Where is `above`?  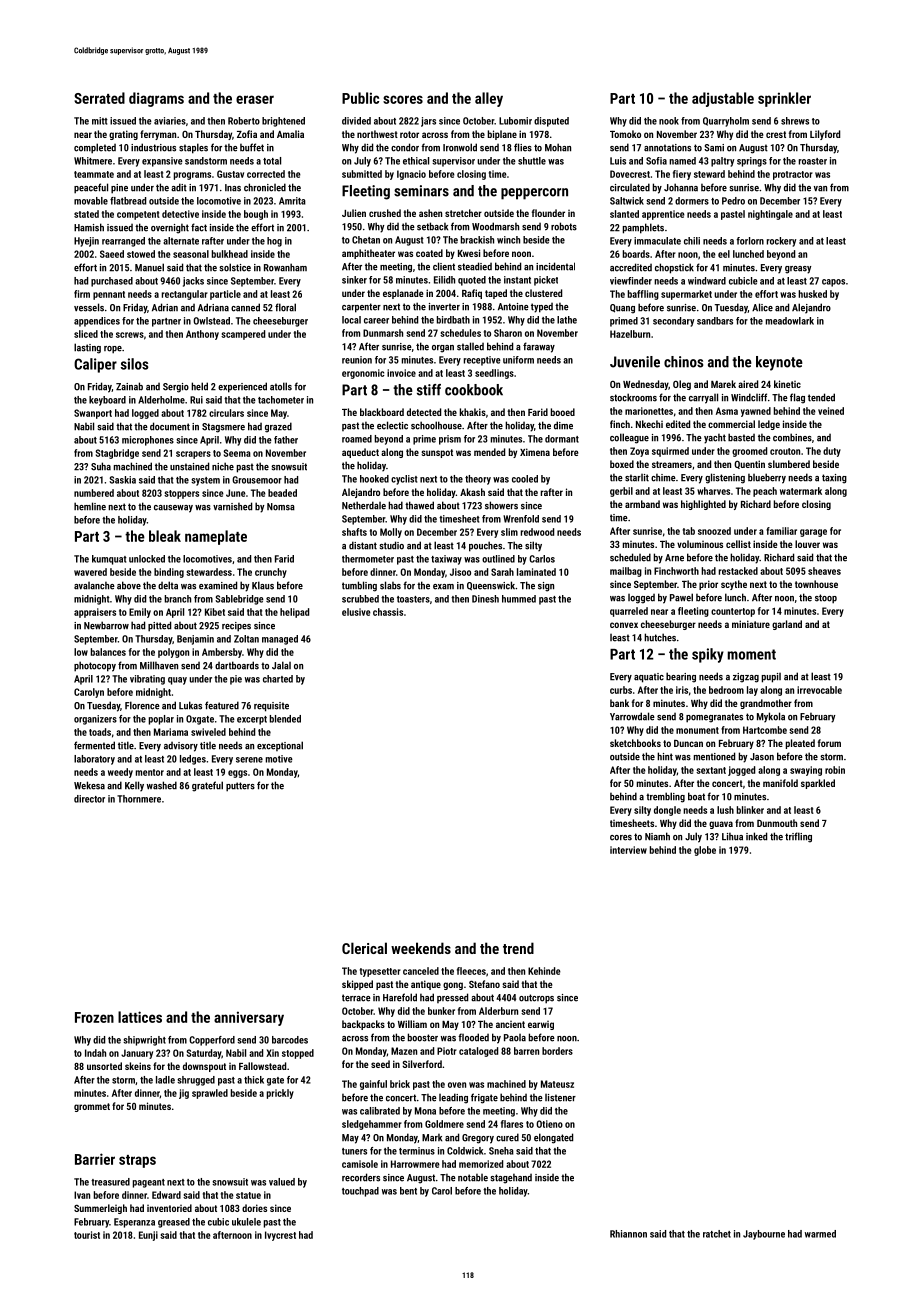
above is located at coordinates (129, 585).
